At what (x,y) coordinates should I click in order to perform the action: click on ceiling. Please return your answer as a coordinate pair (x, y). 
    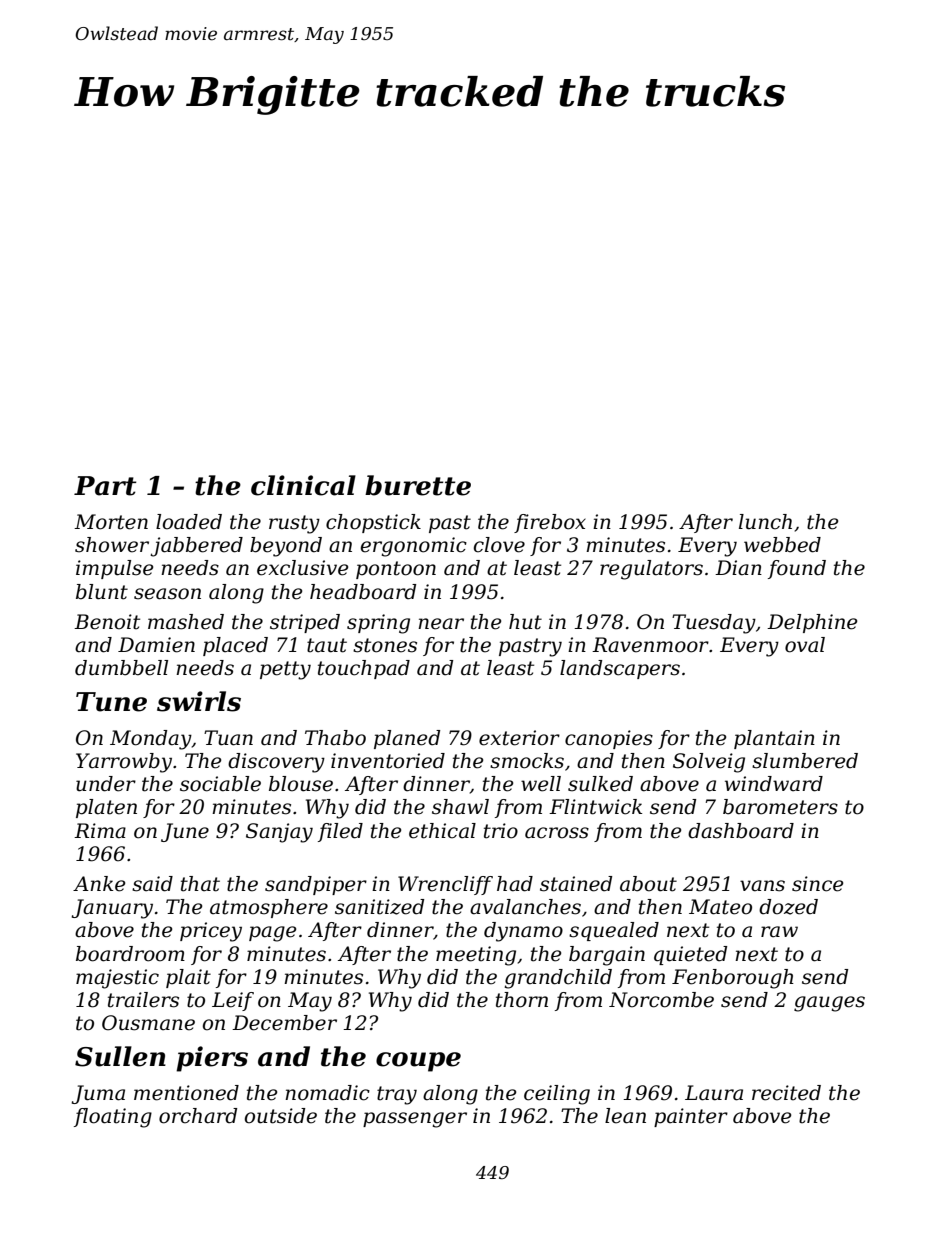
    Looking at the image, I should click on (557, 1095).
